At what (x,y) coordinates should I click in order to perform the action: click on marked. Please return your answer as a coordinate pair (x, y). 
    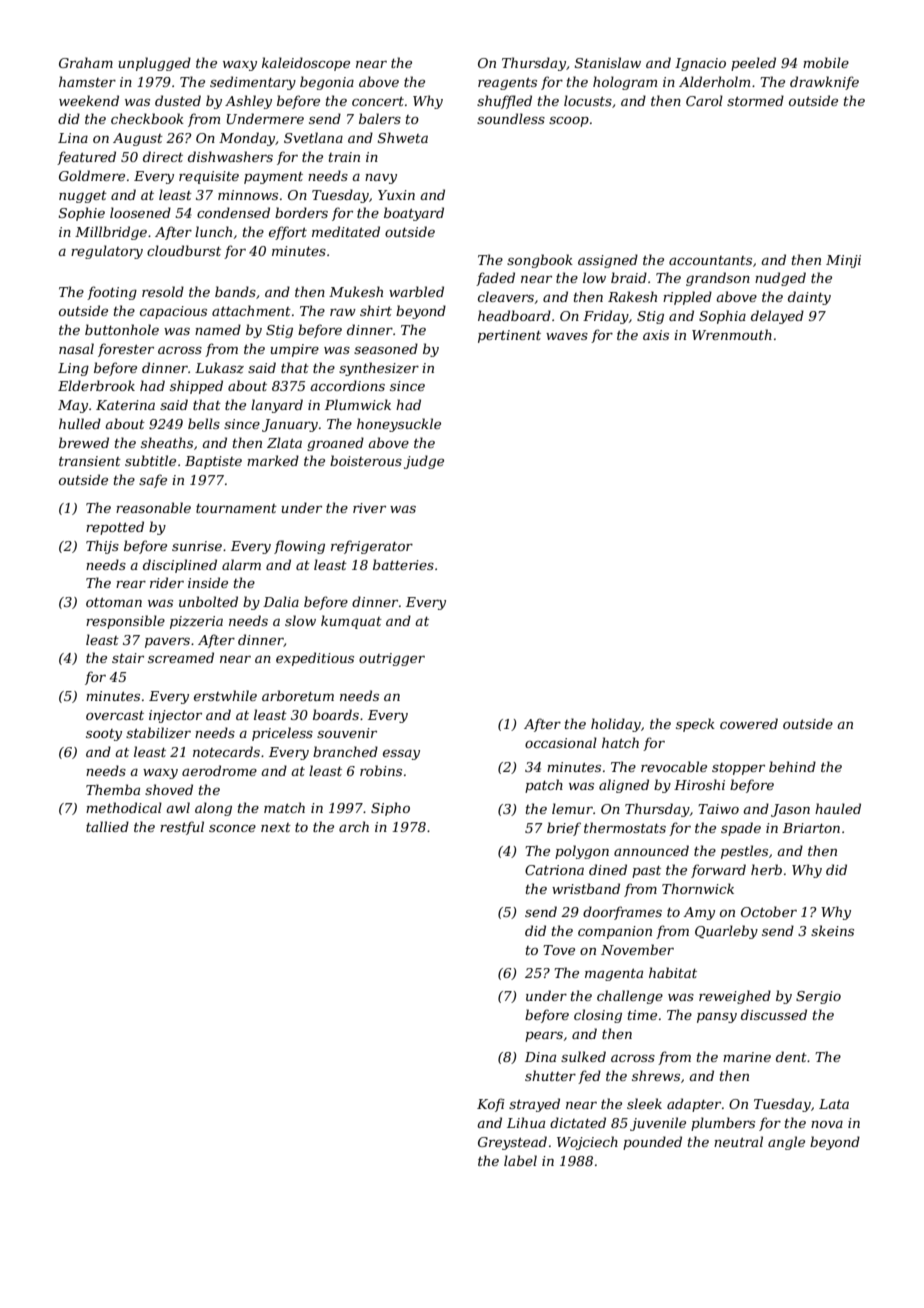
    Looking at the image, I should click on (273, 460).
